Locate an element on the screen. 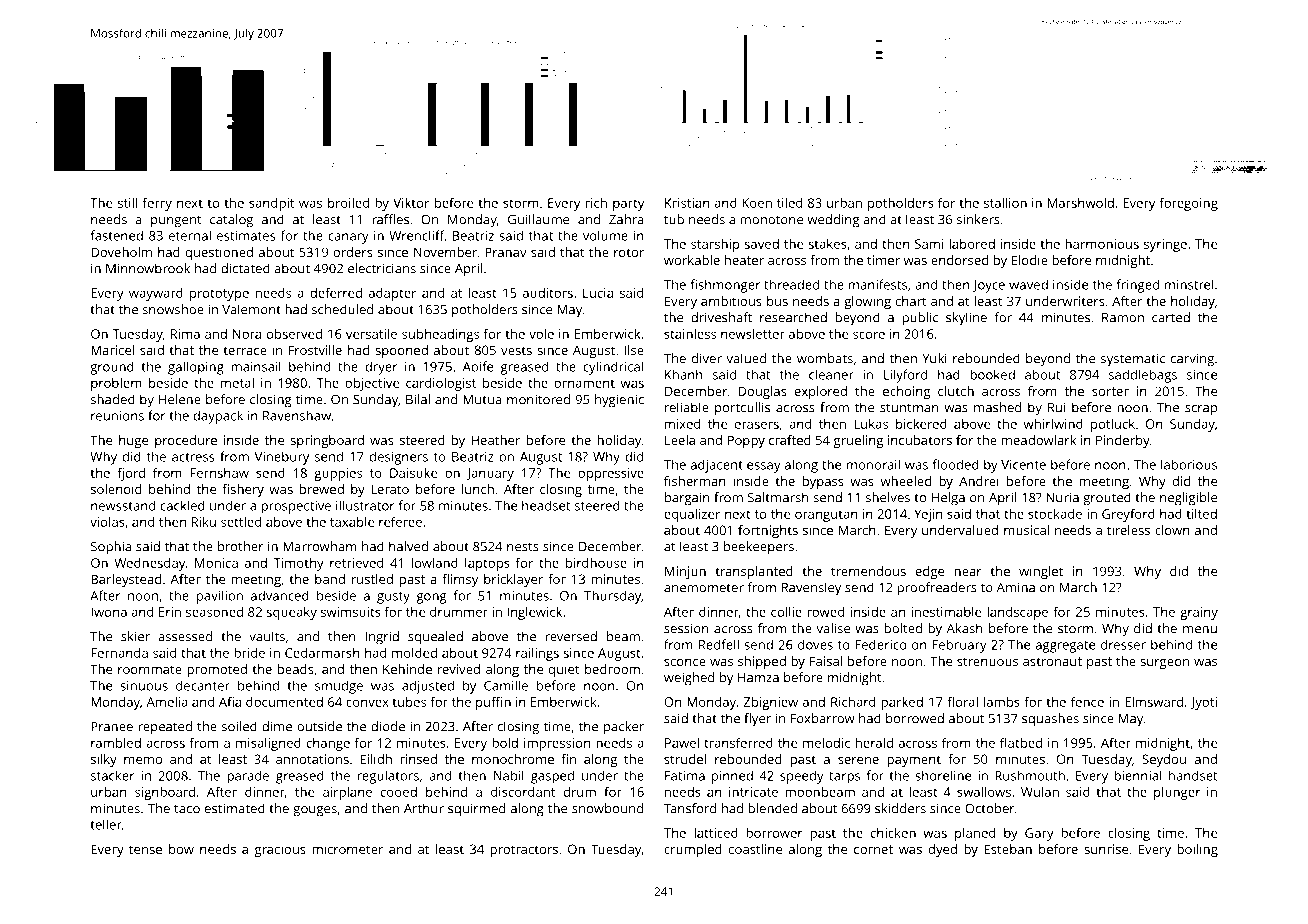  observed is located at coordinates (294, 333).
